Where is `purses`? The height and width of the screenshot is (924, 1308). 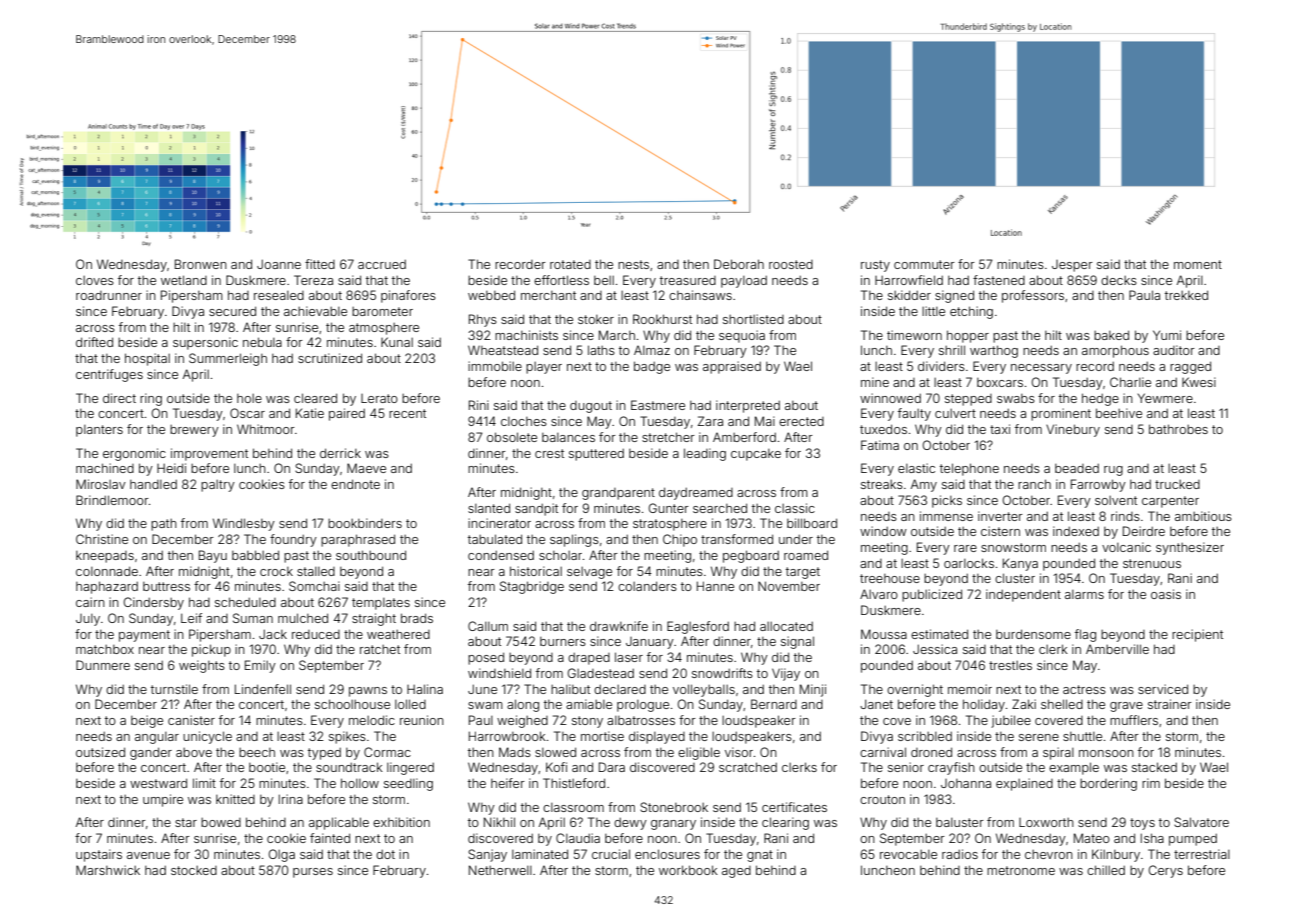
purses is located at coordinates (313, 873).
